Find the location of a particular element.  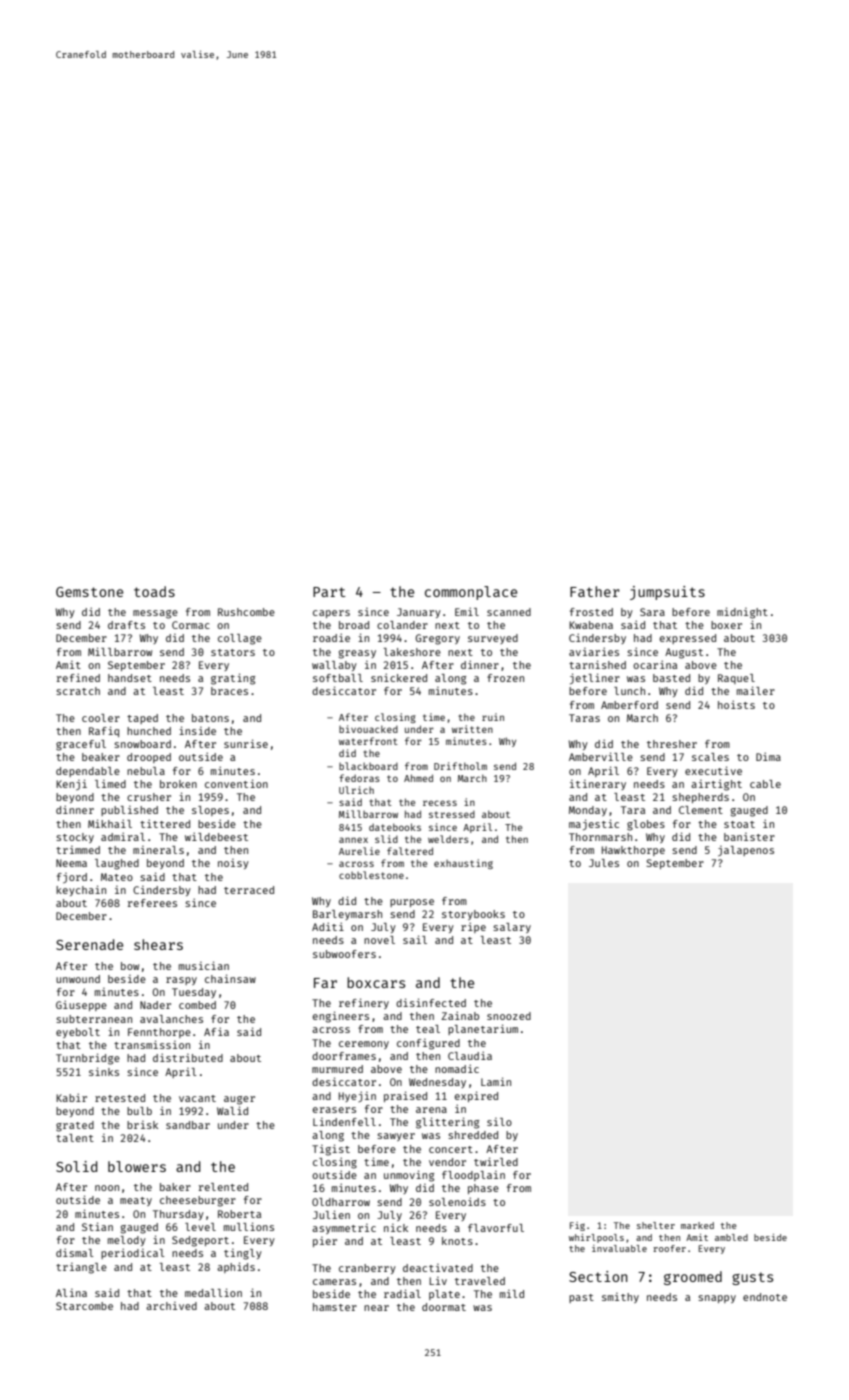

Cormac is located at coordinates (191, 625).
